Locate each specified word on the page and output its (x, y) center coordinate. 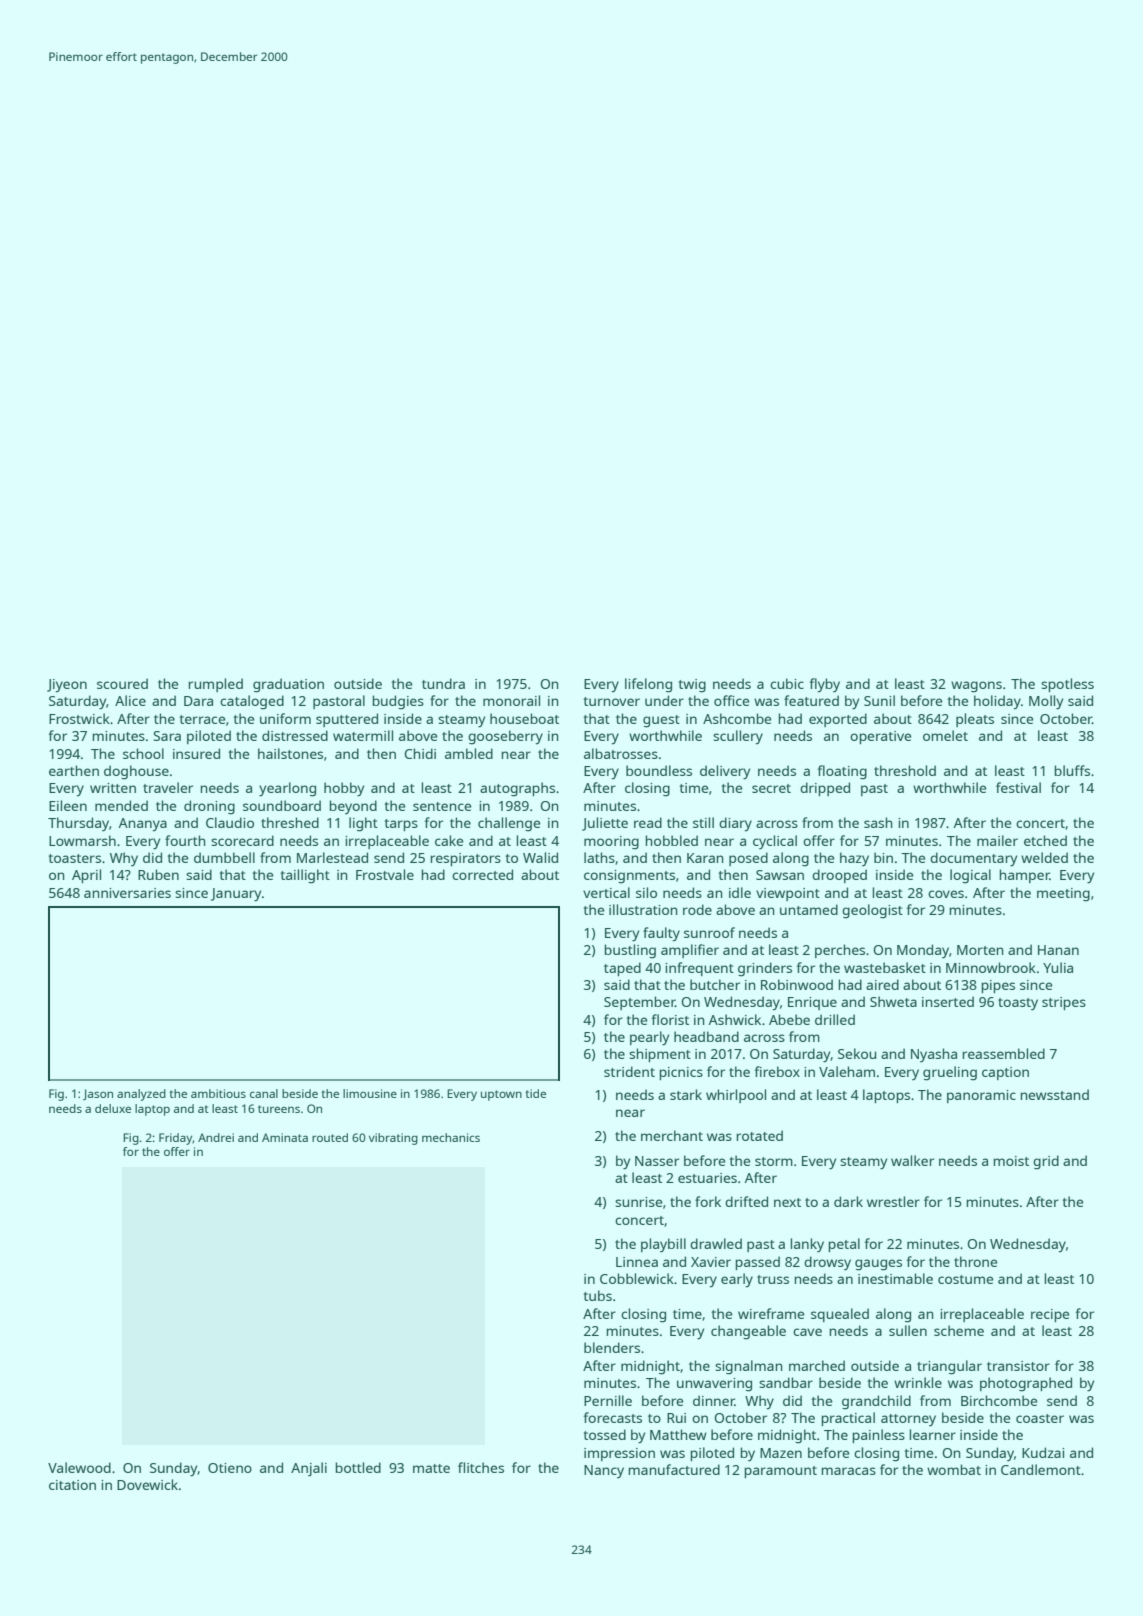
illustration (643, 909)
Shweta (893, 1001)
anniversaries (127, 893)
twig (692, 686)
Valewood (79, 1467)
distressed (295, 735)
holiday (997, 702)
